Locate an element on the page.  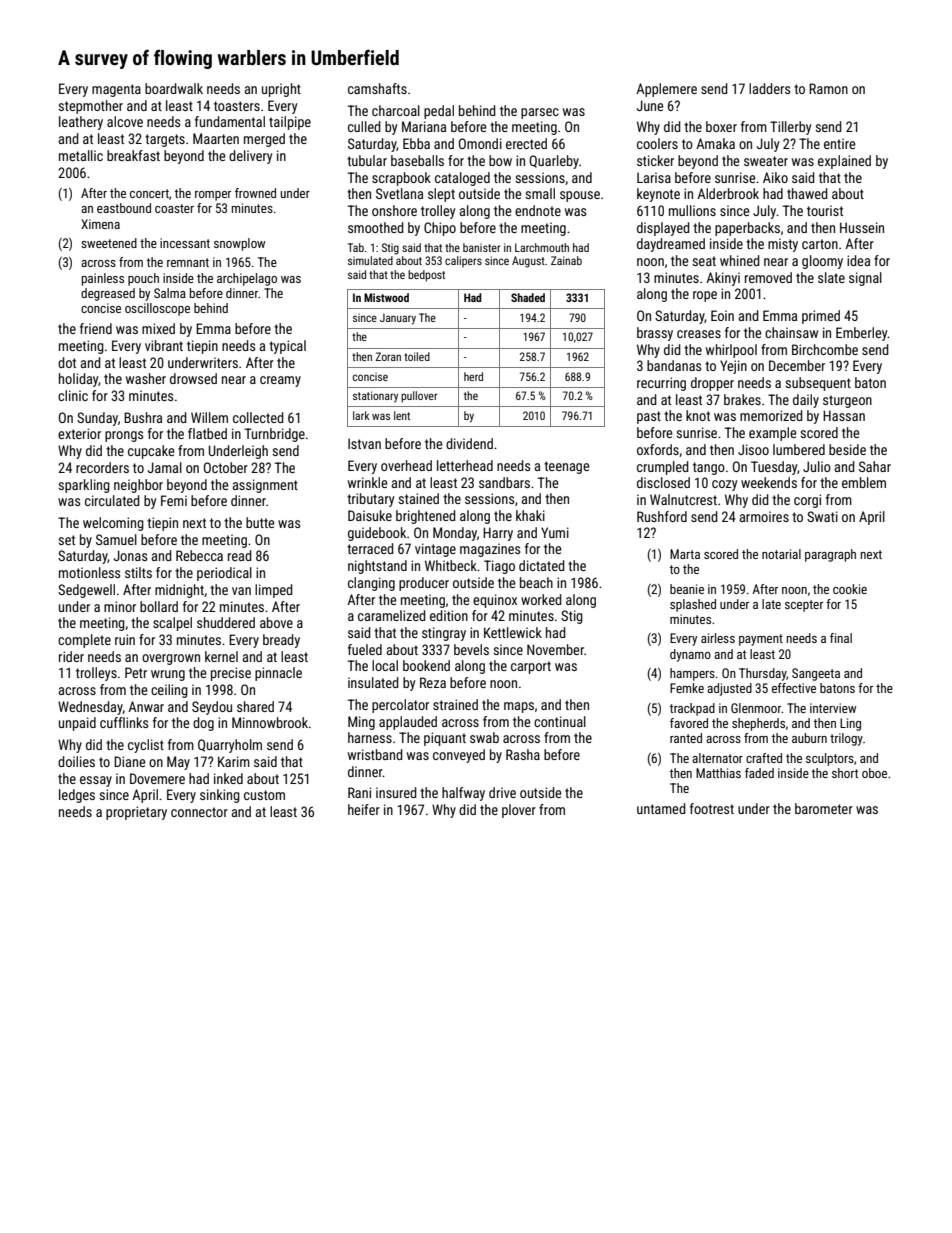
Karim is located at coordinates (234, 761).
